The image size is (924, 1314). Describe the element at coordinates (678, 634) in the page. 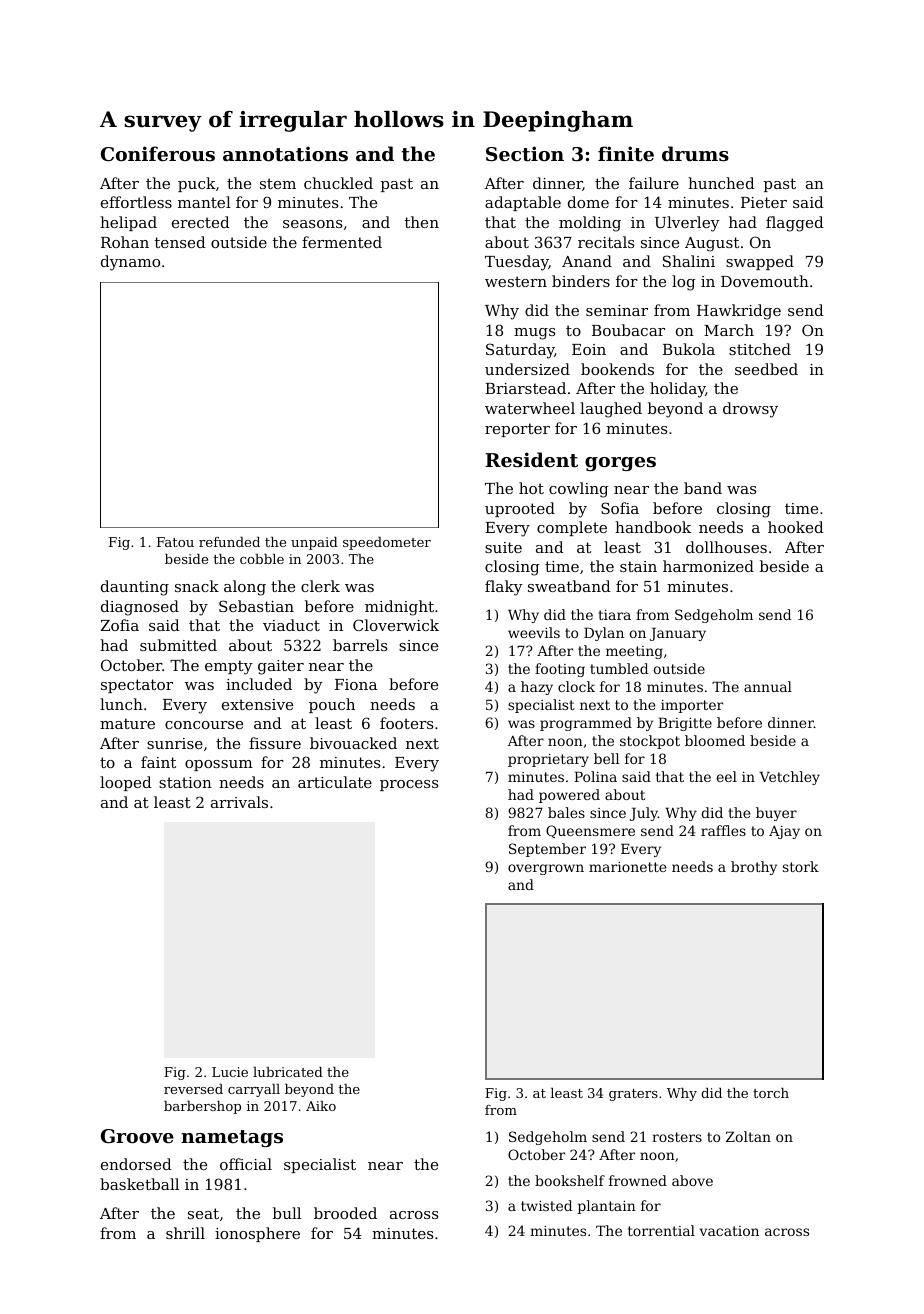

I see `January` at that location.
